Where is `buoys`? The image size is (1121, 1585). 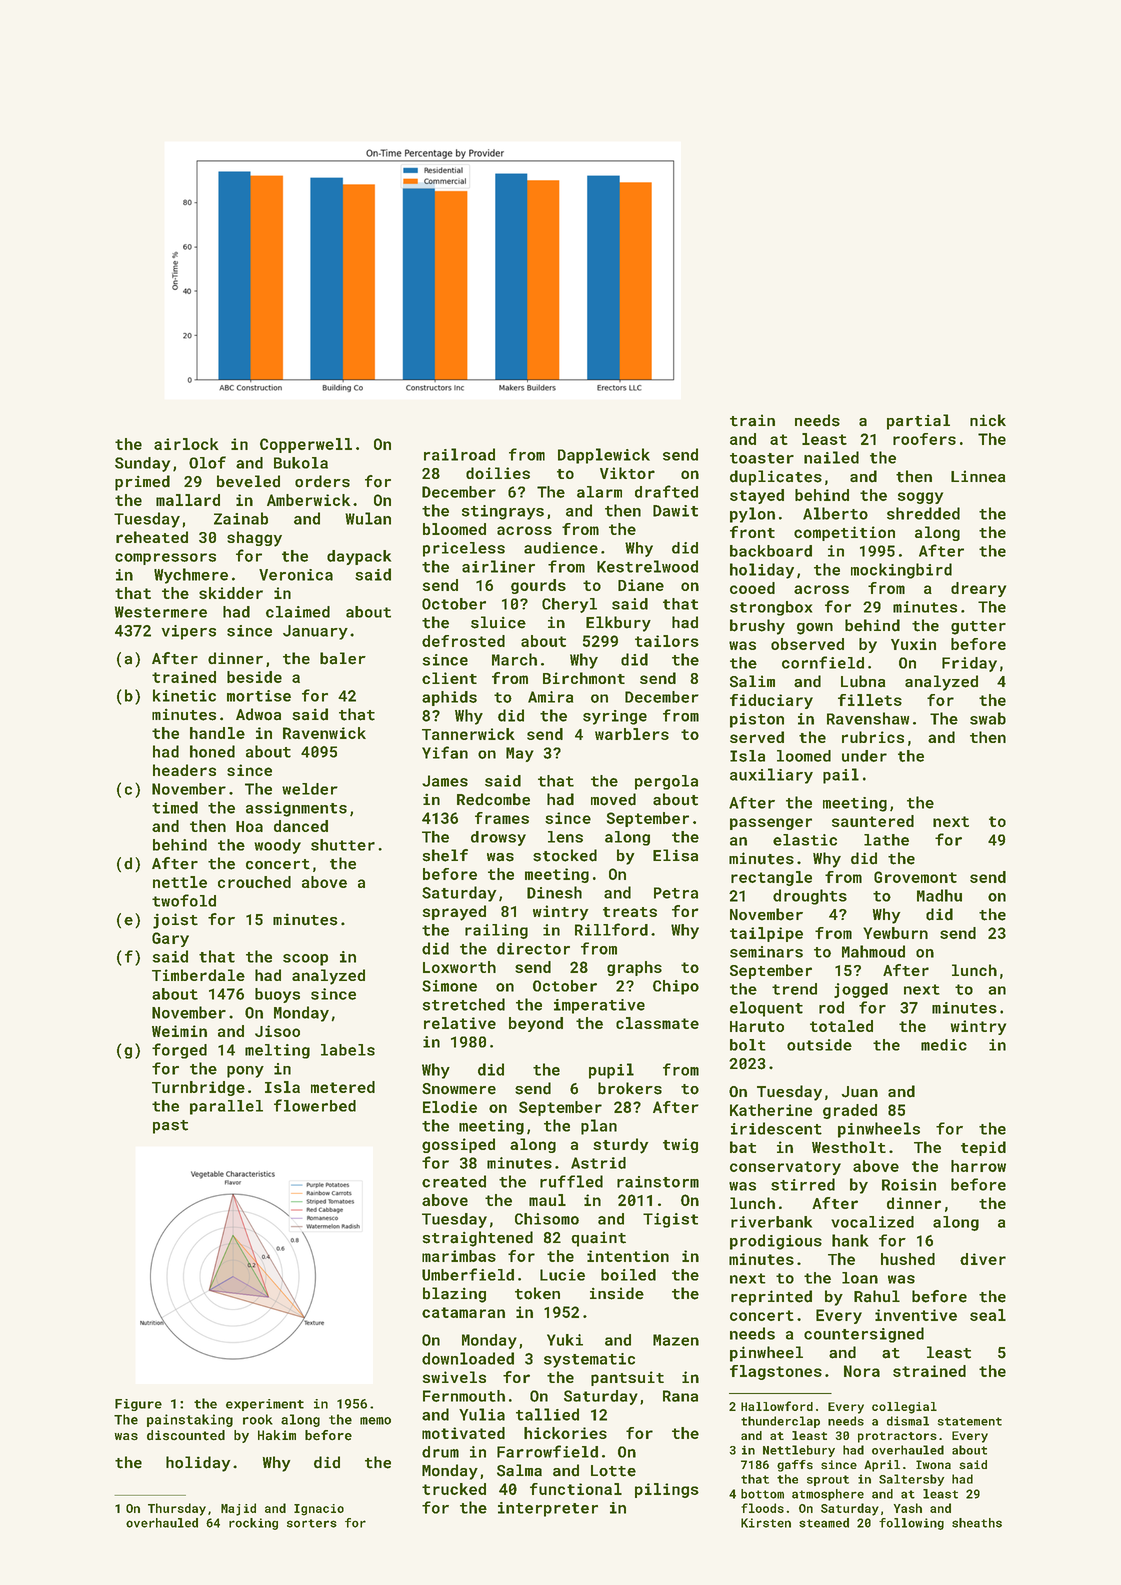 buoys is located at coordinates (277, 995).
